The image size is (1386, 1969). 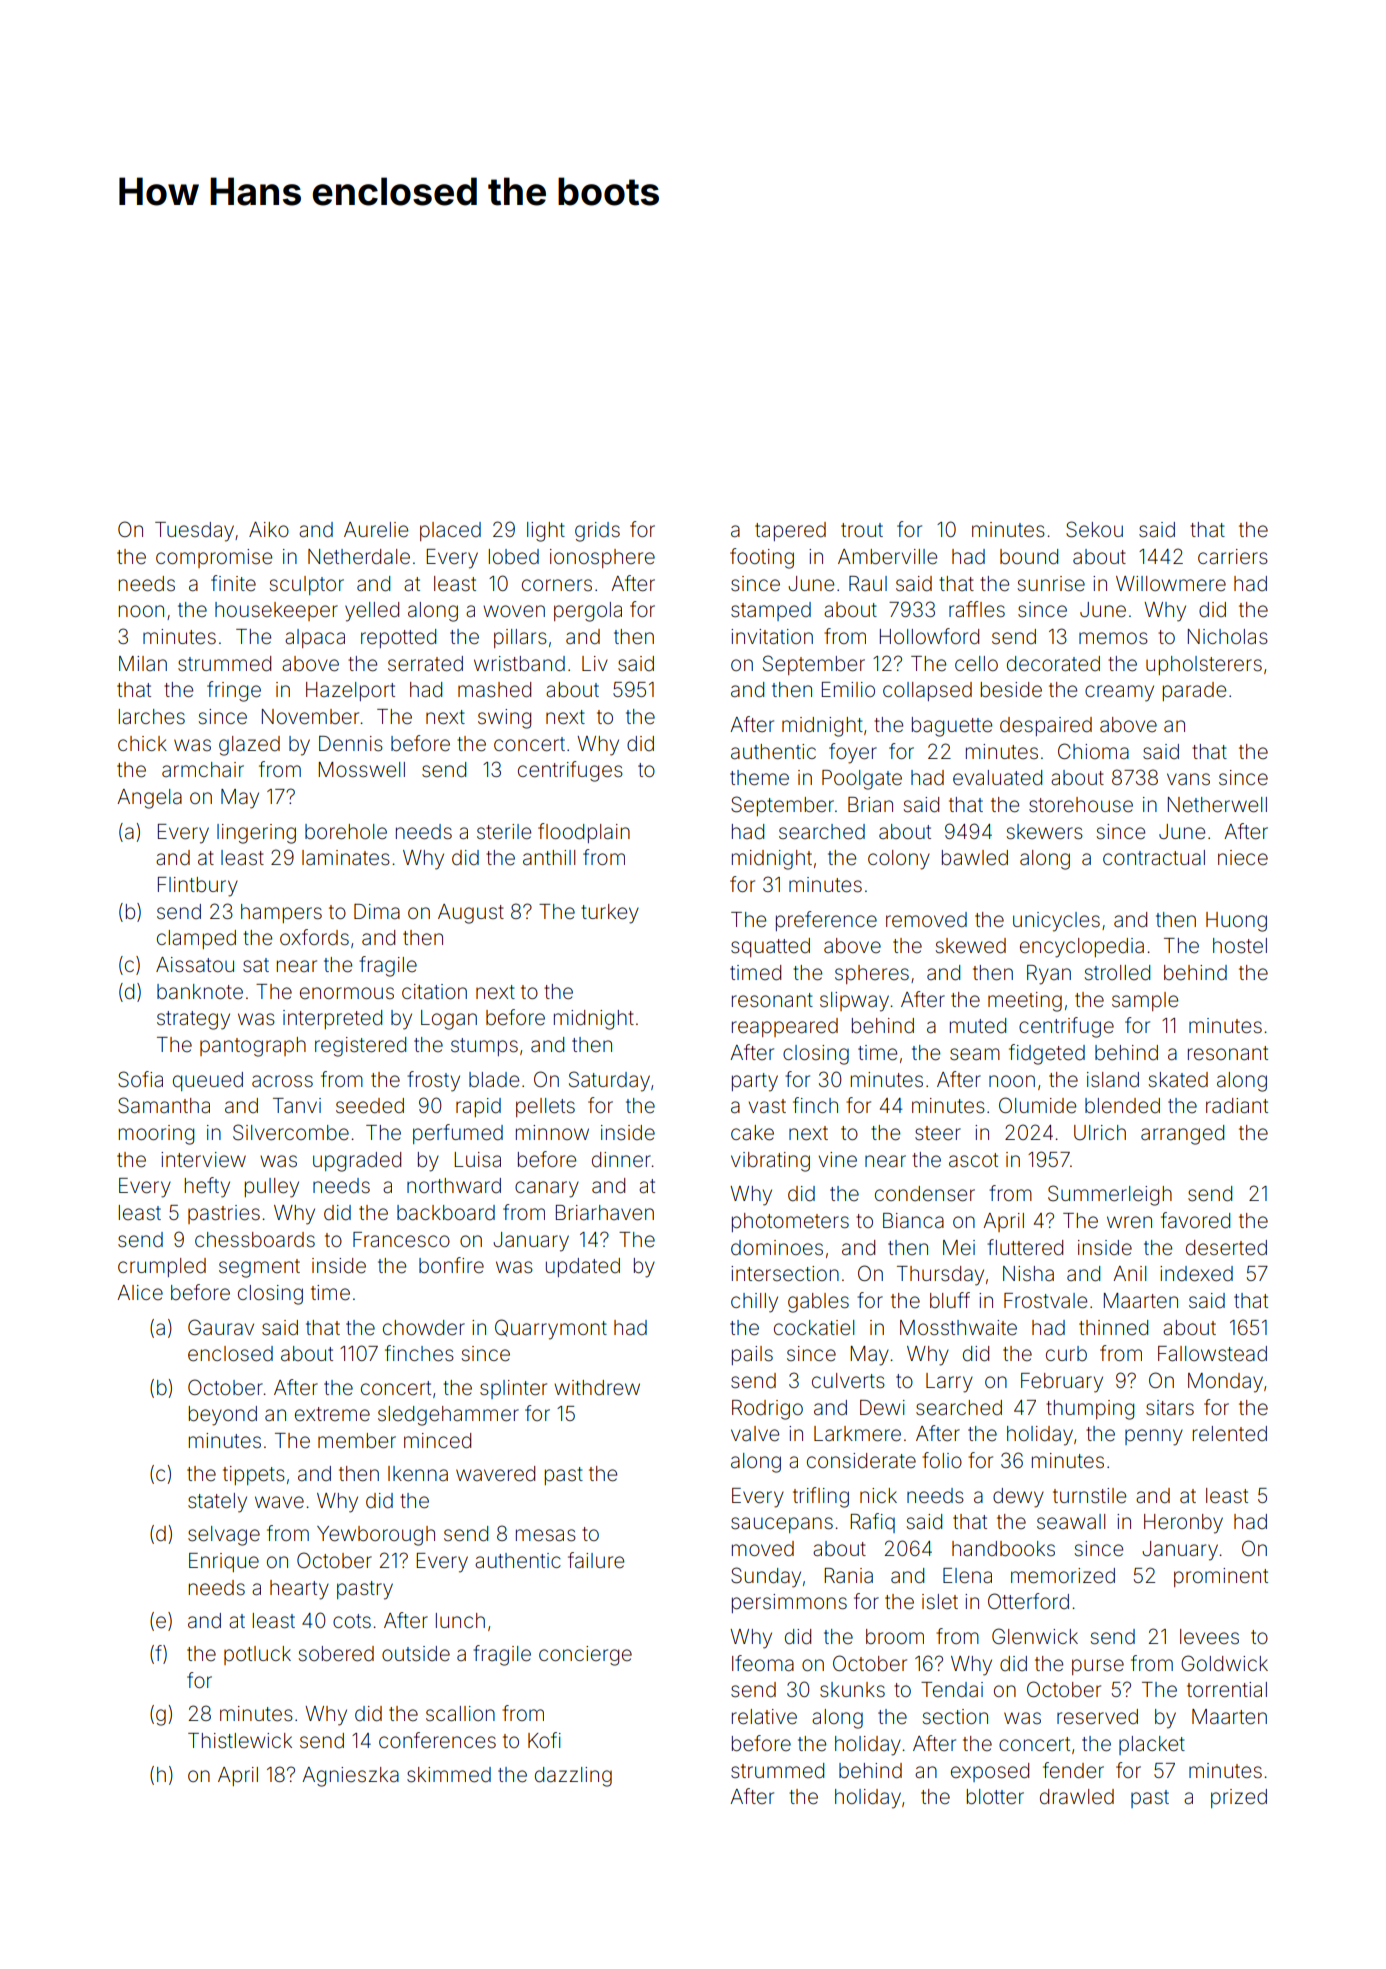 What do you see at coordinates (854, 1002) in the screenshot?
I see `slipway` at bounding box center [854, 1002].
